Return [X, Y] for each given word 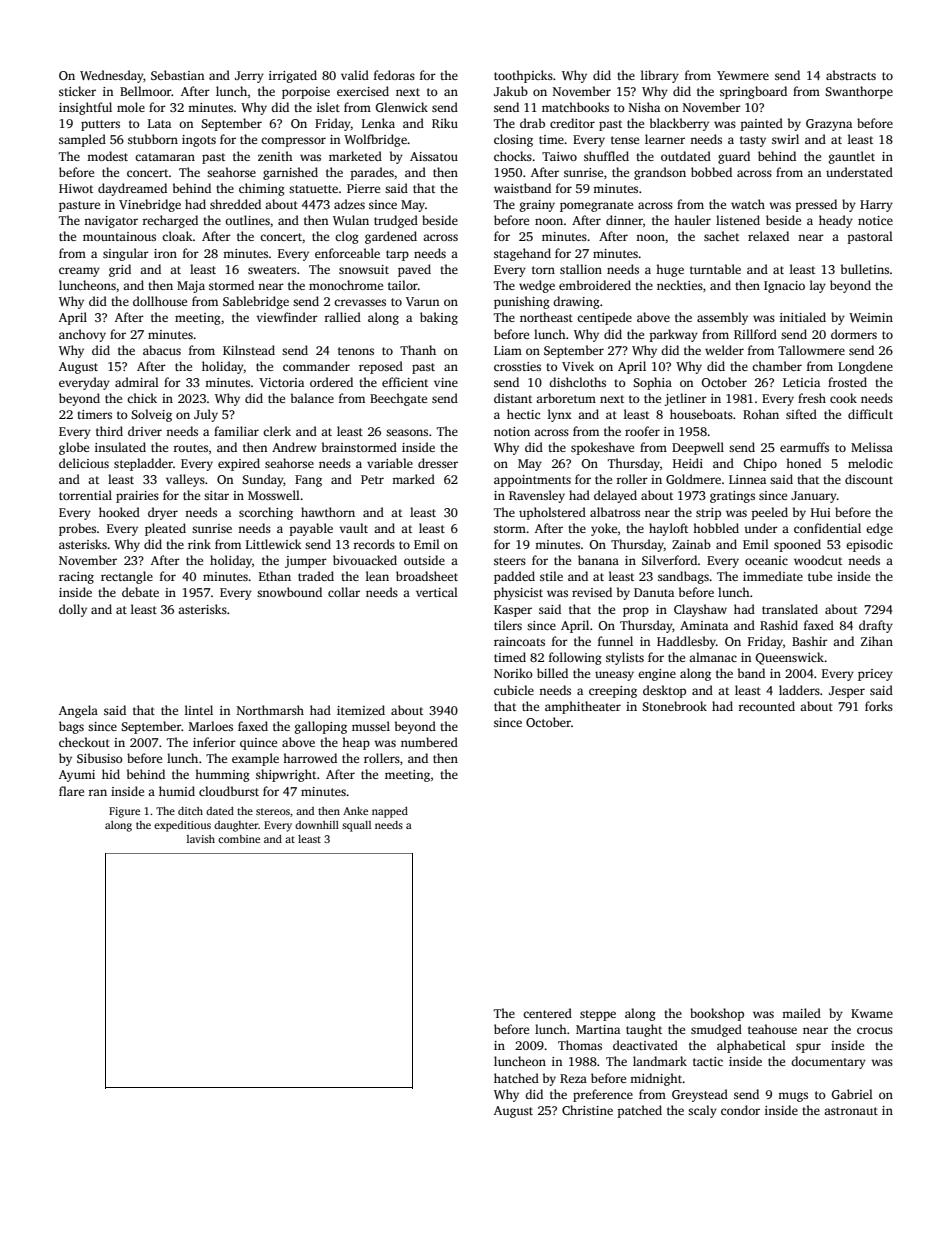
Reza [573, 1078]
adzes [349, 204]
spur [808, 1048]
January [814, 497]
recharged [170, 221]
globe [74, 448]
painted [761, 124]
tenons [356, 351]
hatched [516, 1078]
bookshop [717, 1014]
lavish [201, 839]
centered [547, 1013]
